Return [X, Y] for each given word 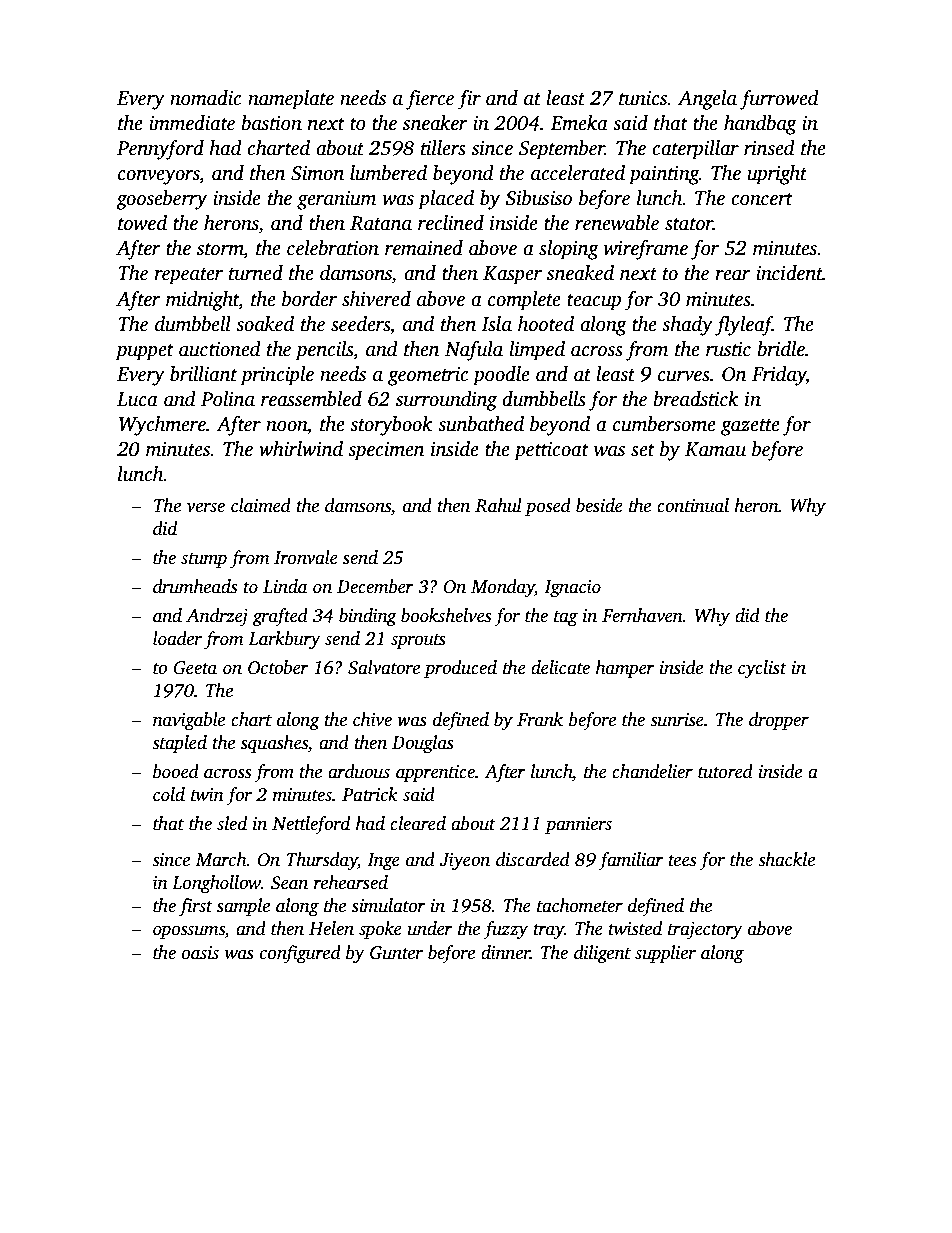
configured [300, 954]
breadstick [696, 399]
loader [177, 638]
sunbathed [481, 424]
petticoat [551, 451]
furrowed [779, 100]
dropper [779, 721]
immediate [192, 123]
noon [286, 426]
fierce [430, 100]
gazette [750, 427]
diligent [602, 954]
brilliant [203, 374]
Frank [540, 719]
